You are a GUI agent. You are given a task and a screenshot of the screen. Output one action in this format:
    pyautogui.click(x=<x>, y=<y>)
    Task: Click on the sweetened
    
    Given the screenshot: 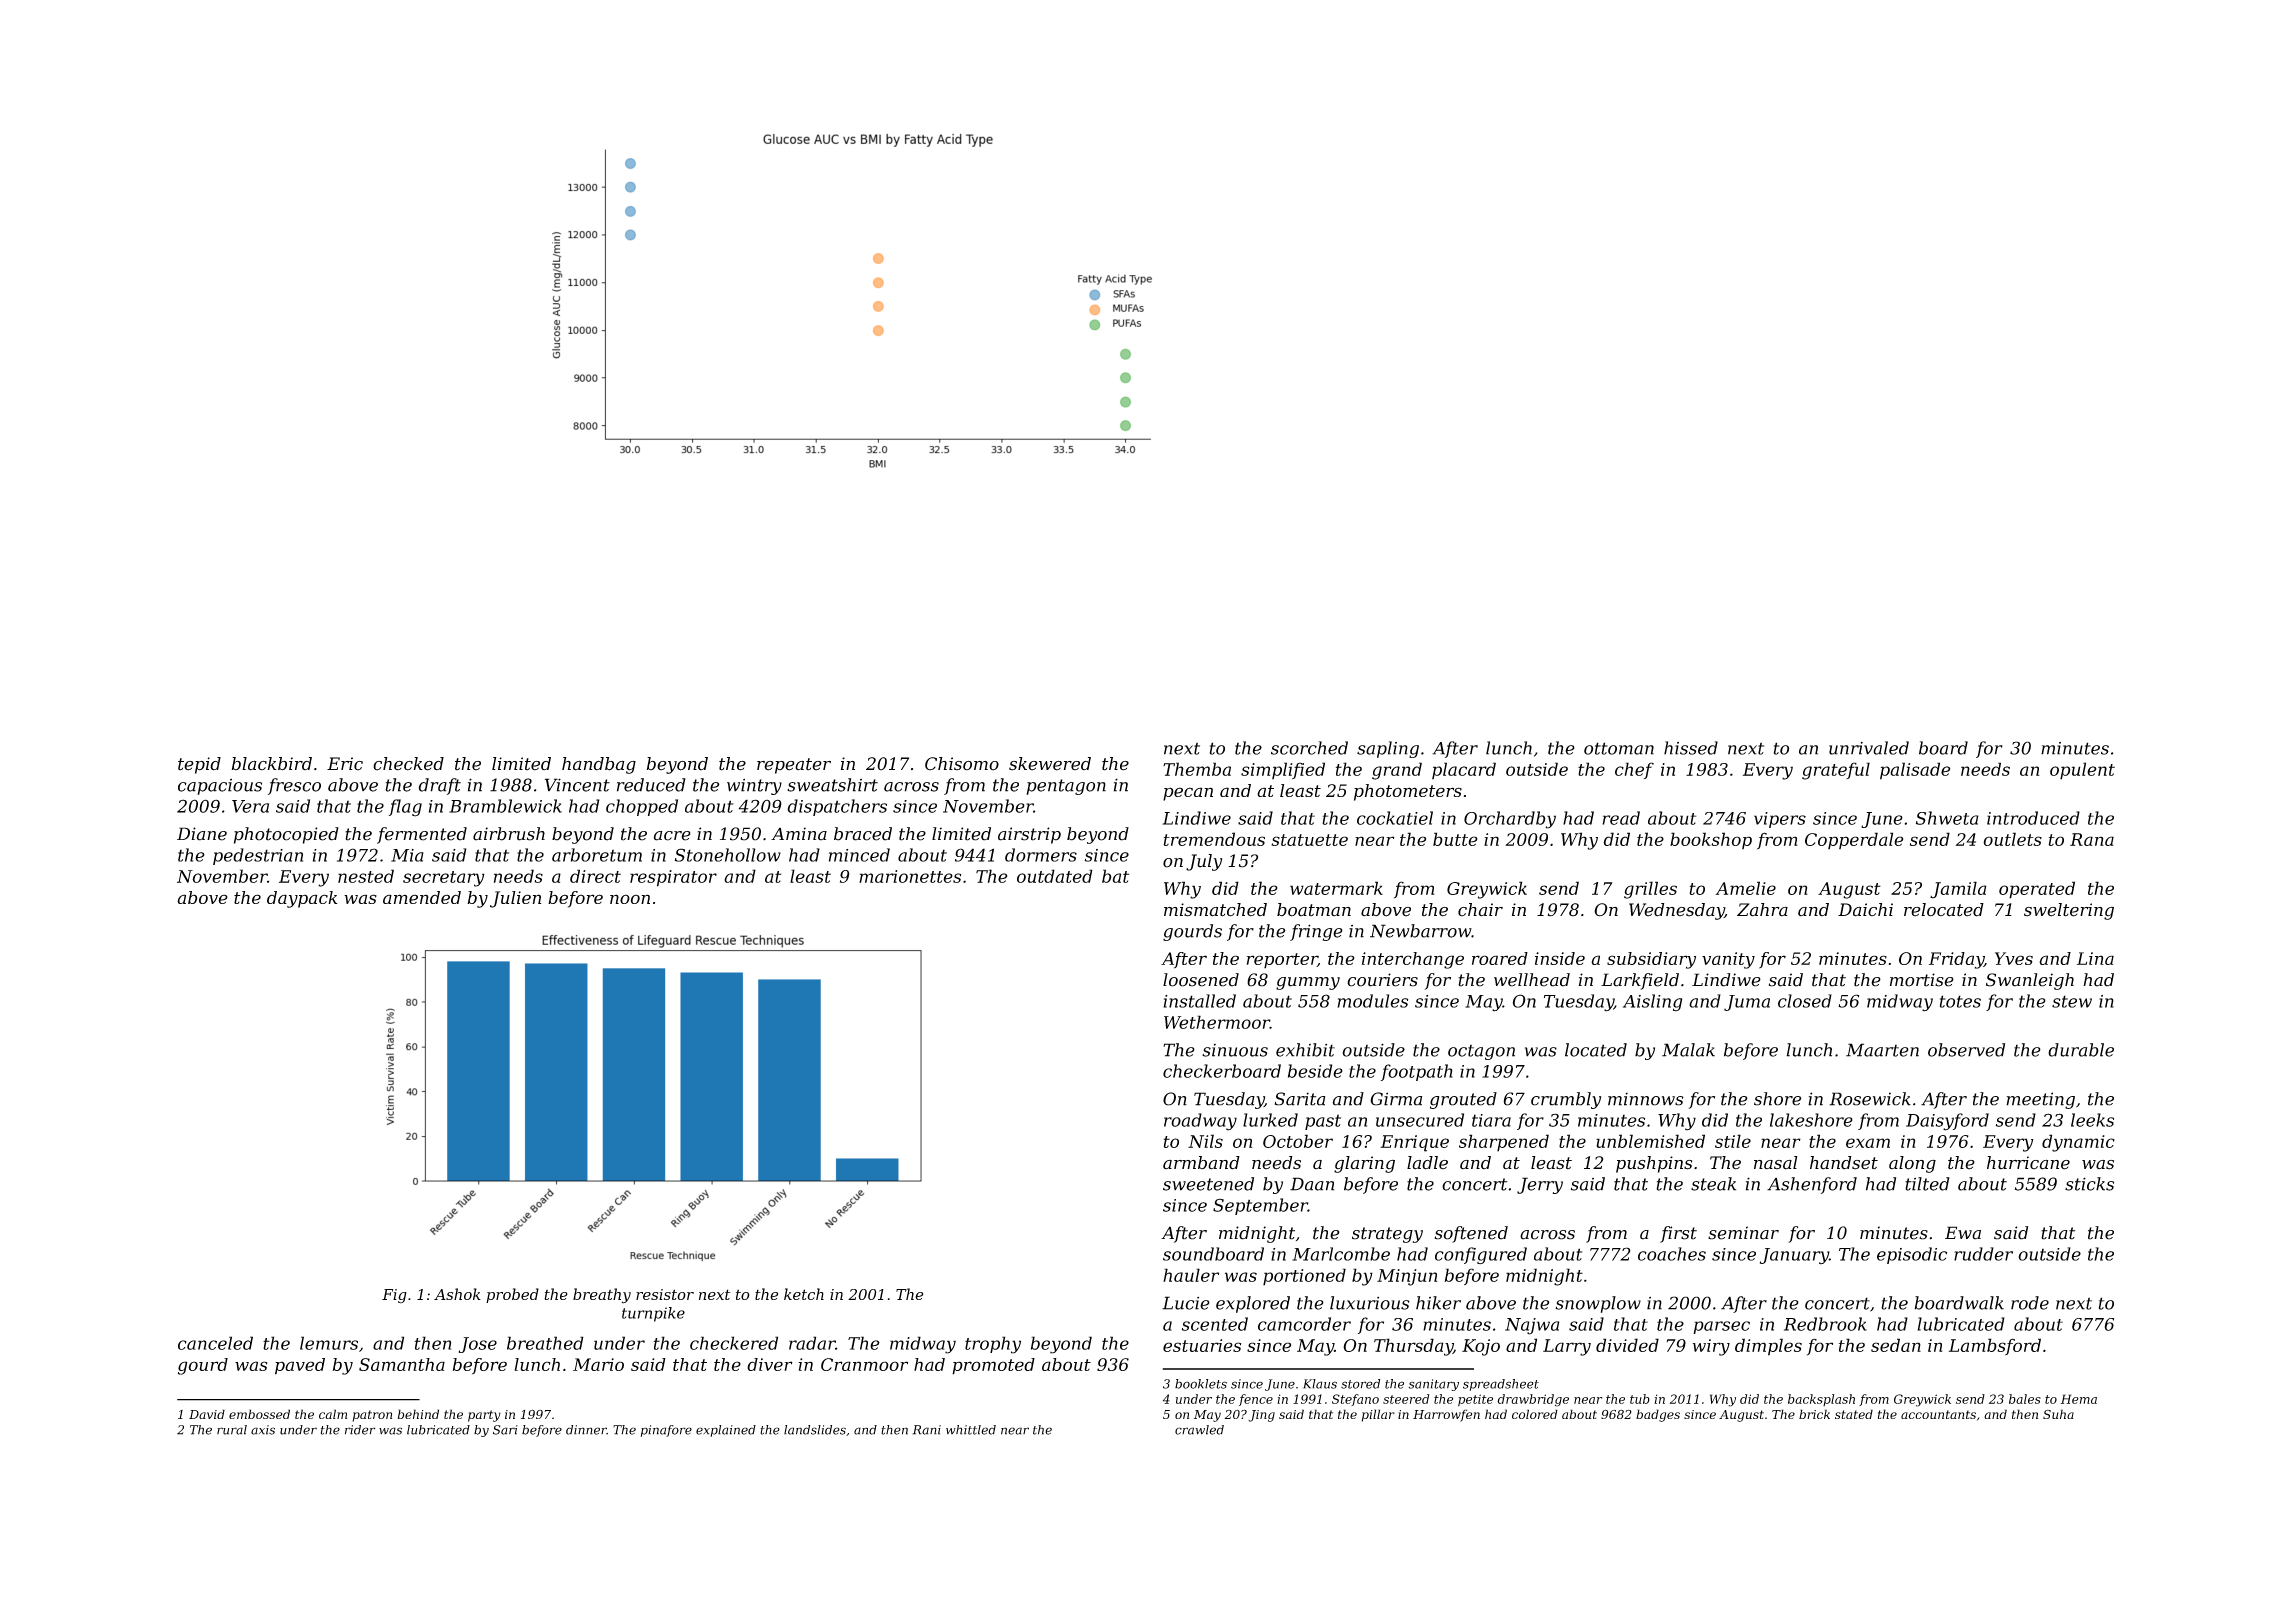 What is the action you would take?
    pyautogui.click(x=1208, y=1184)
